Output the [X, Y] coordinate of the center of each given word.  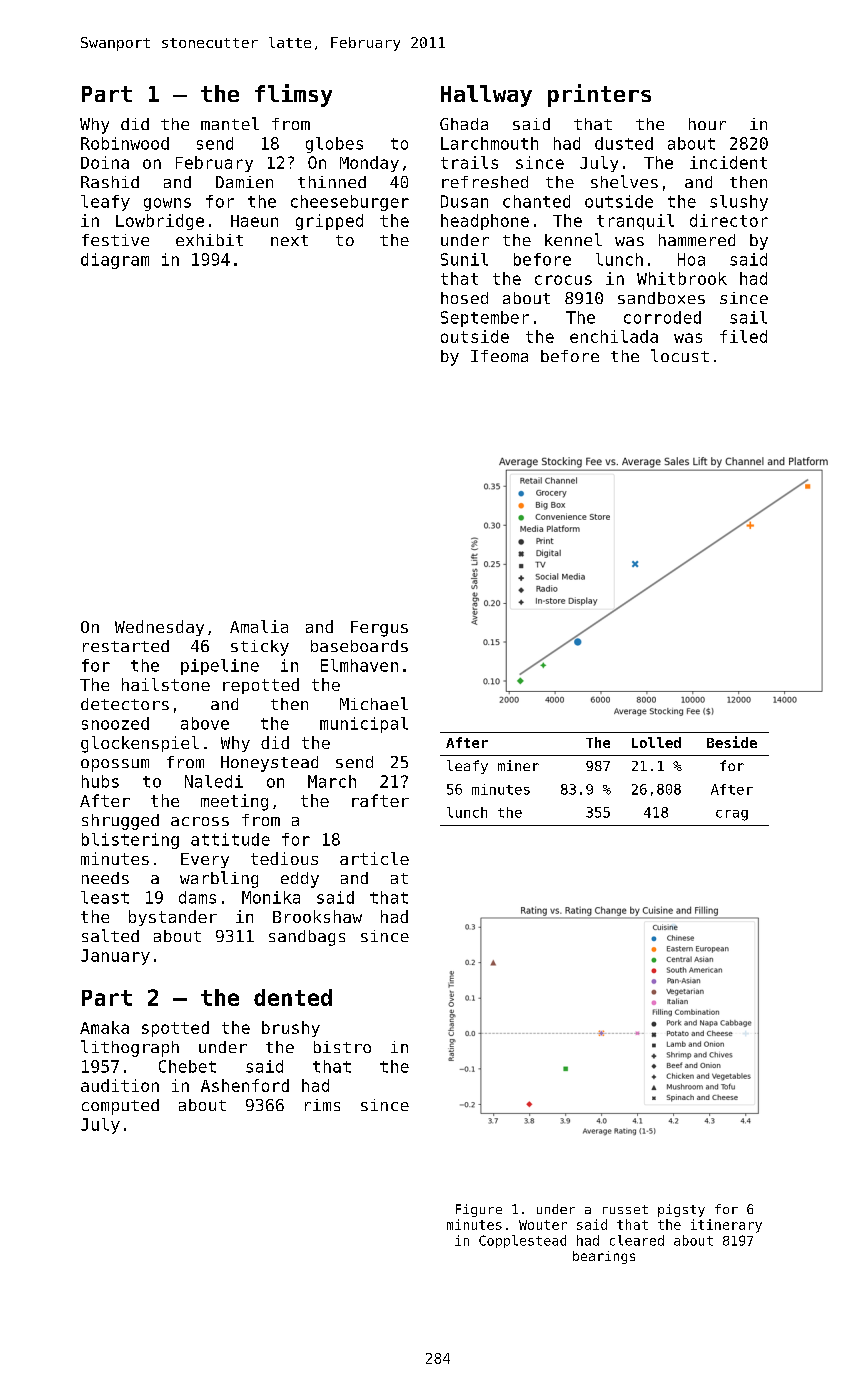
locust [680, 355]
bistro [342, 1047]
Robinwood [125, 143]
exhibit [209, 240]
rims [322, 1105]
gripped [329, 222]
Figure [479, 1210]
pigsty [681, 1210]
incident [728, 162]
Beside [732, 742]
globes [334, 145]
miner [518, 765]
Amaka [104, 1027]
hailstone [166, 684]
